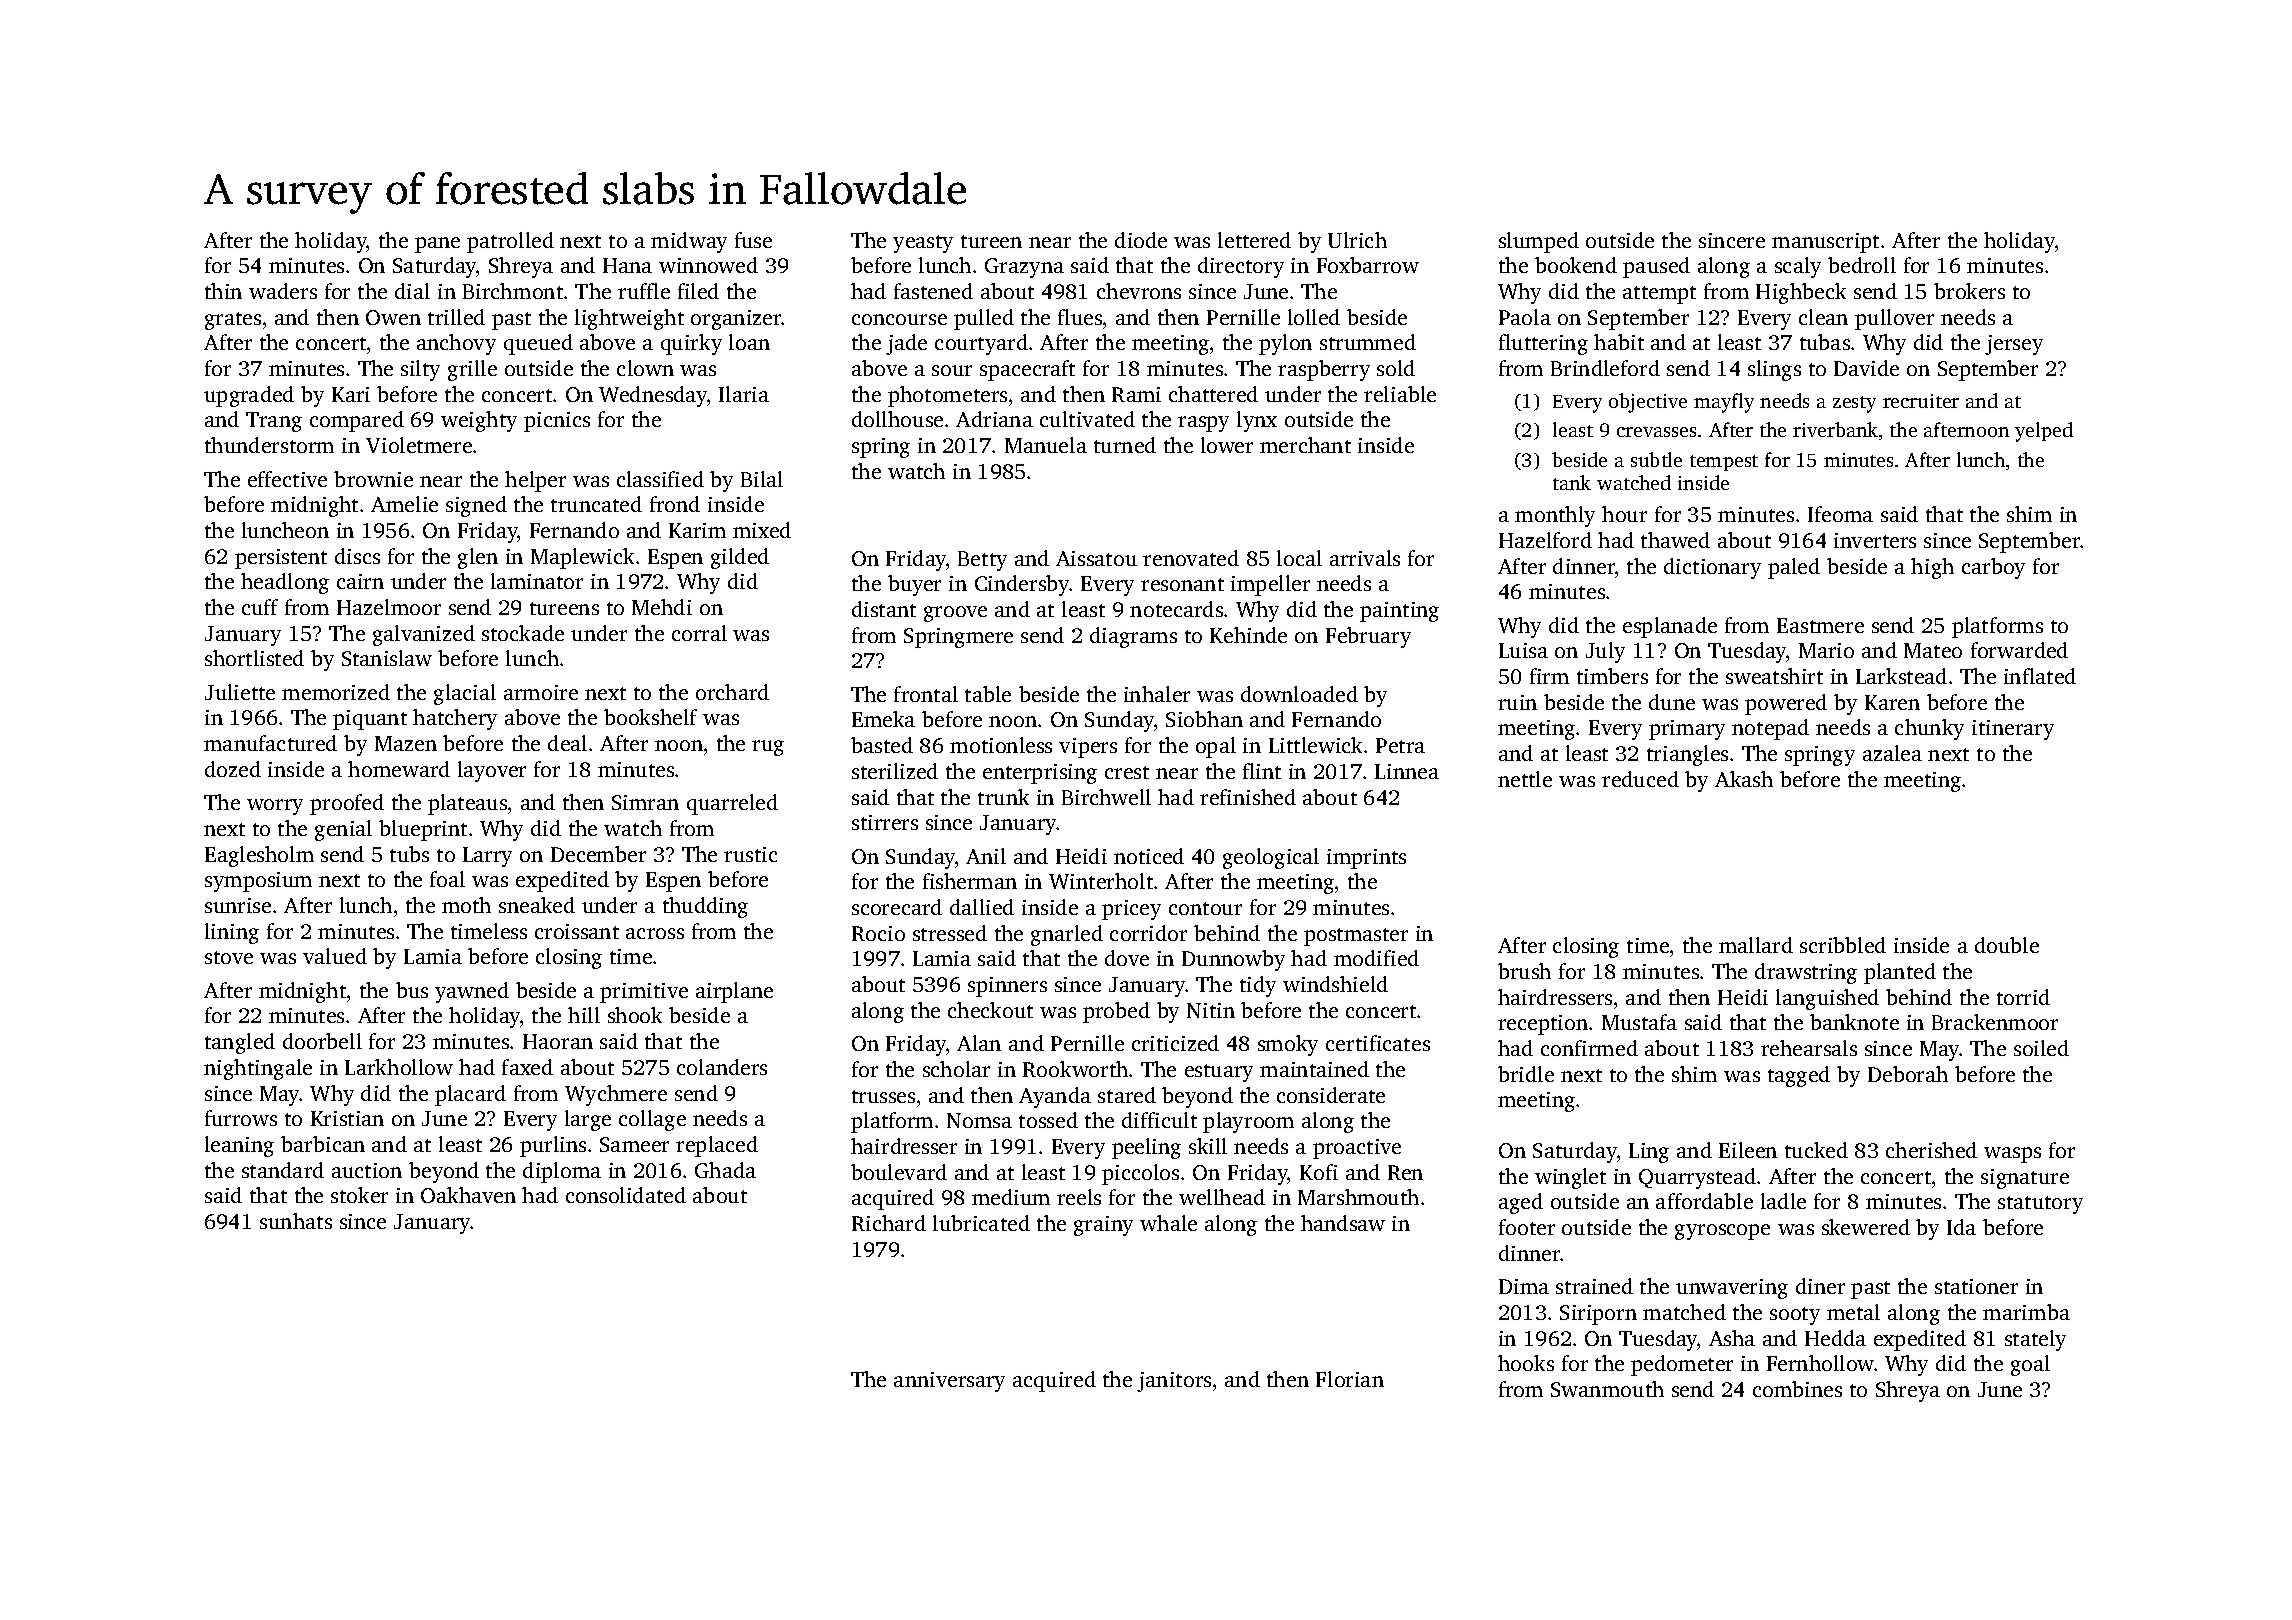  I want to click on Cindersby, so click(1022, 585).
